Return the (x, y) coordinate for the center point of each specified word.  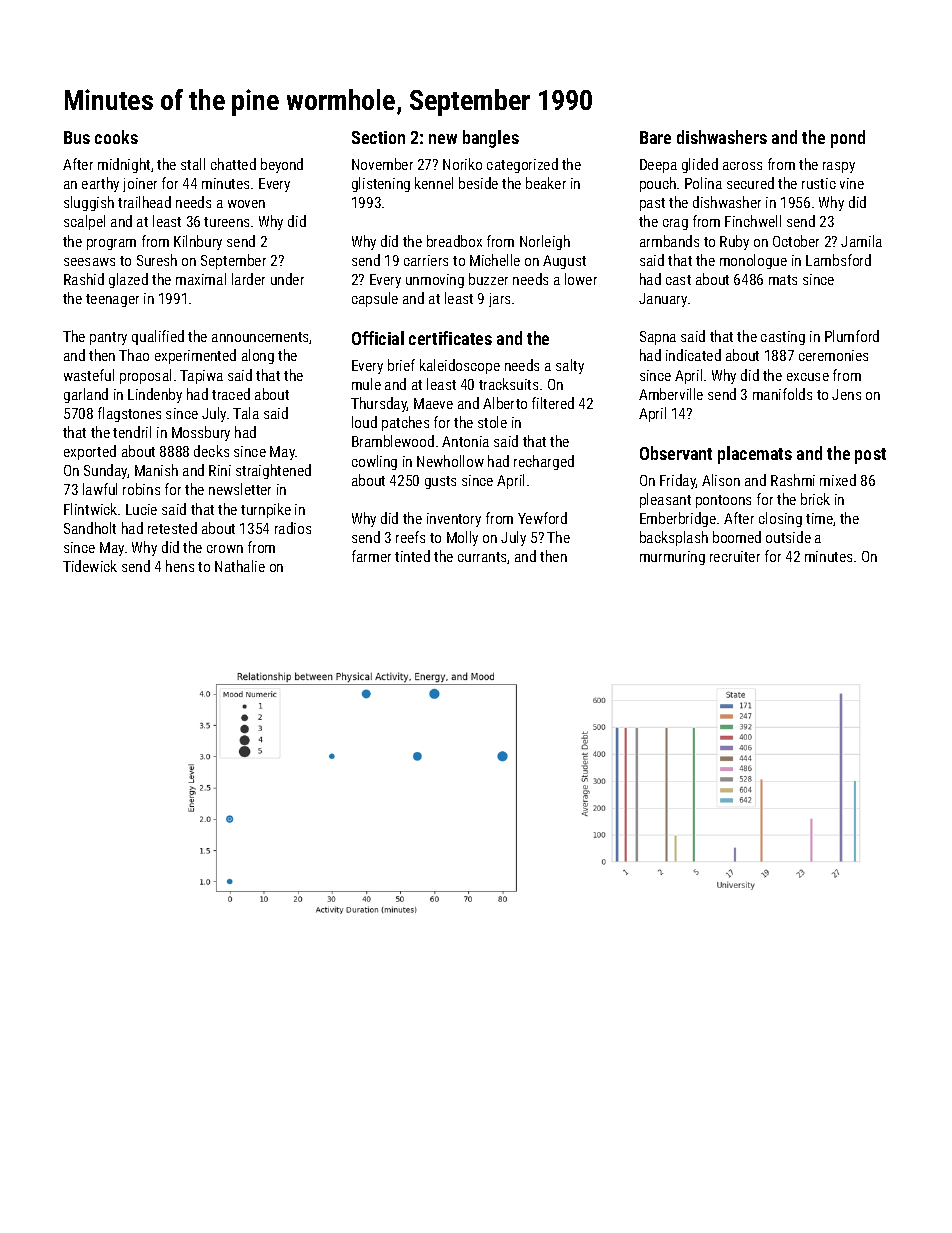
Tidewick (90, 566)
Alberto (505, 403)
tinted (412, 556)
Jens (846, 394)
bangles (491, 139)
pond (848, 139)
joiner (140, 185)
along (258, 356)
